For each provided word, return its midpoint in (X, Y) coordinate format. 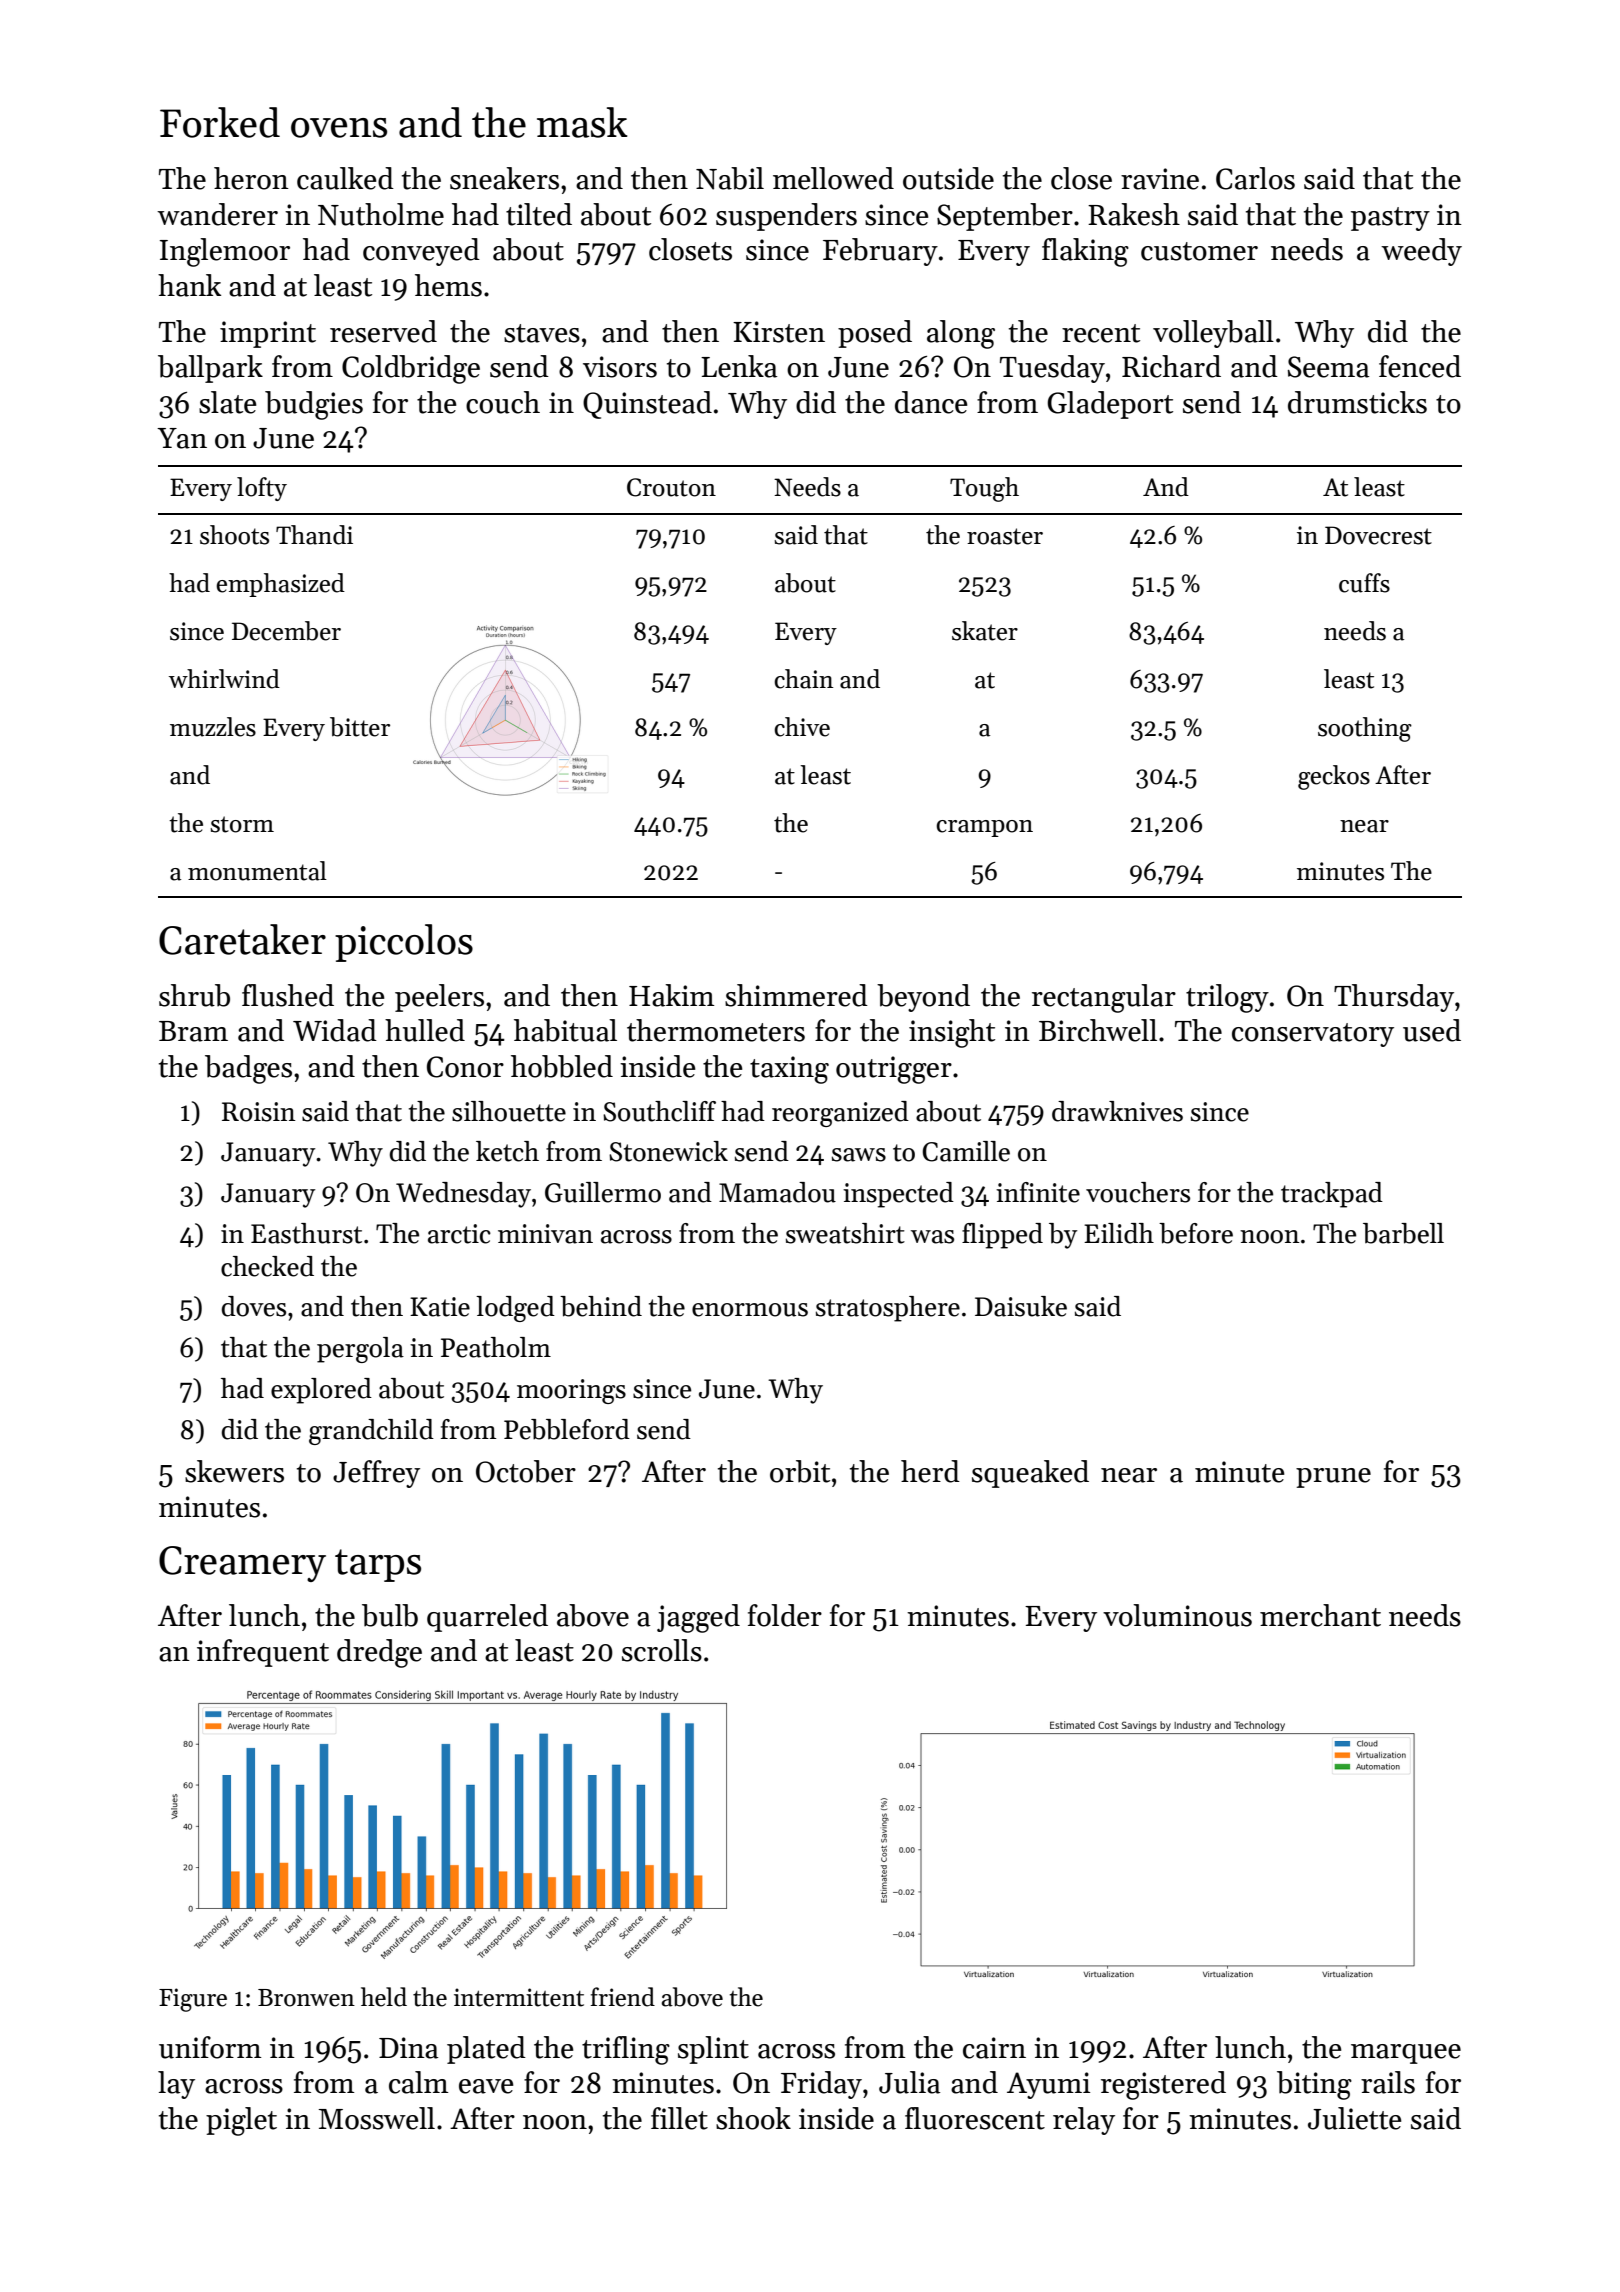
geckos (1334, 777)
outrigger (894, 1070)
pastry (1390, 219)
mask (582, 122)
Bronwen (306, 1998)
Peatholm (496, 1347)
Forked (220, 122)
